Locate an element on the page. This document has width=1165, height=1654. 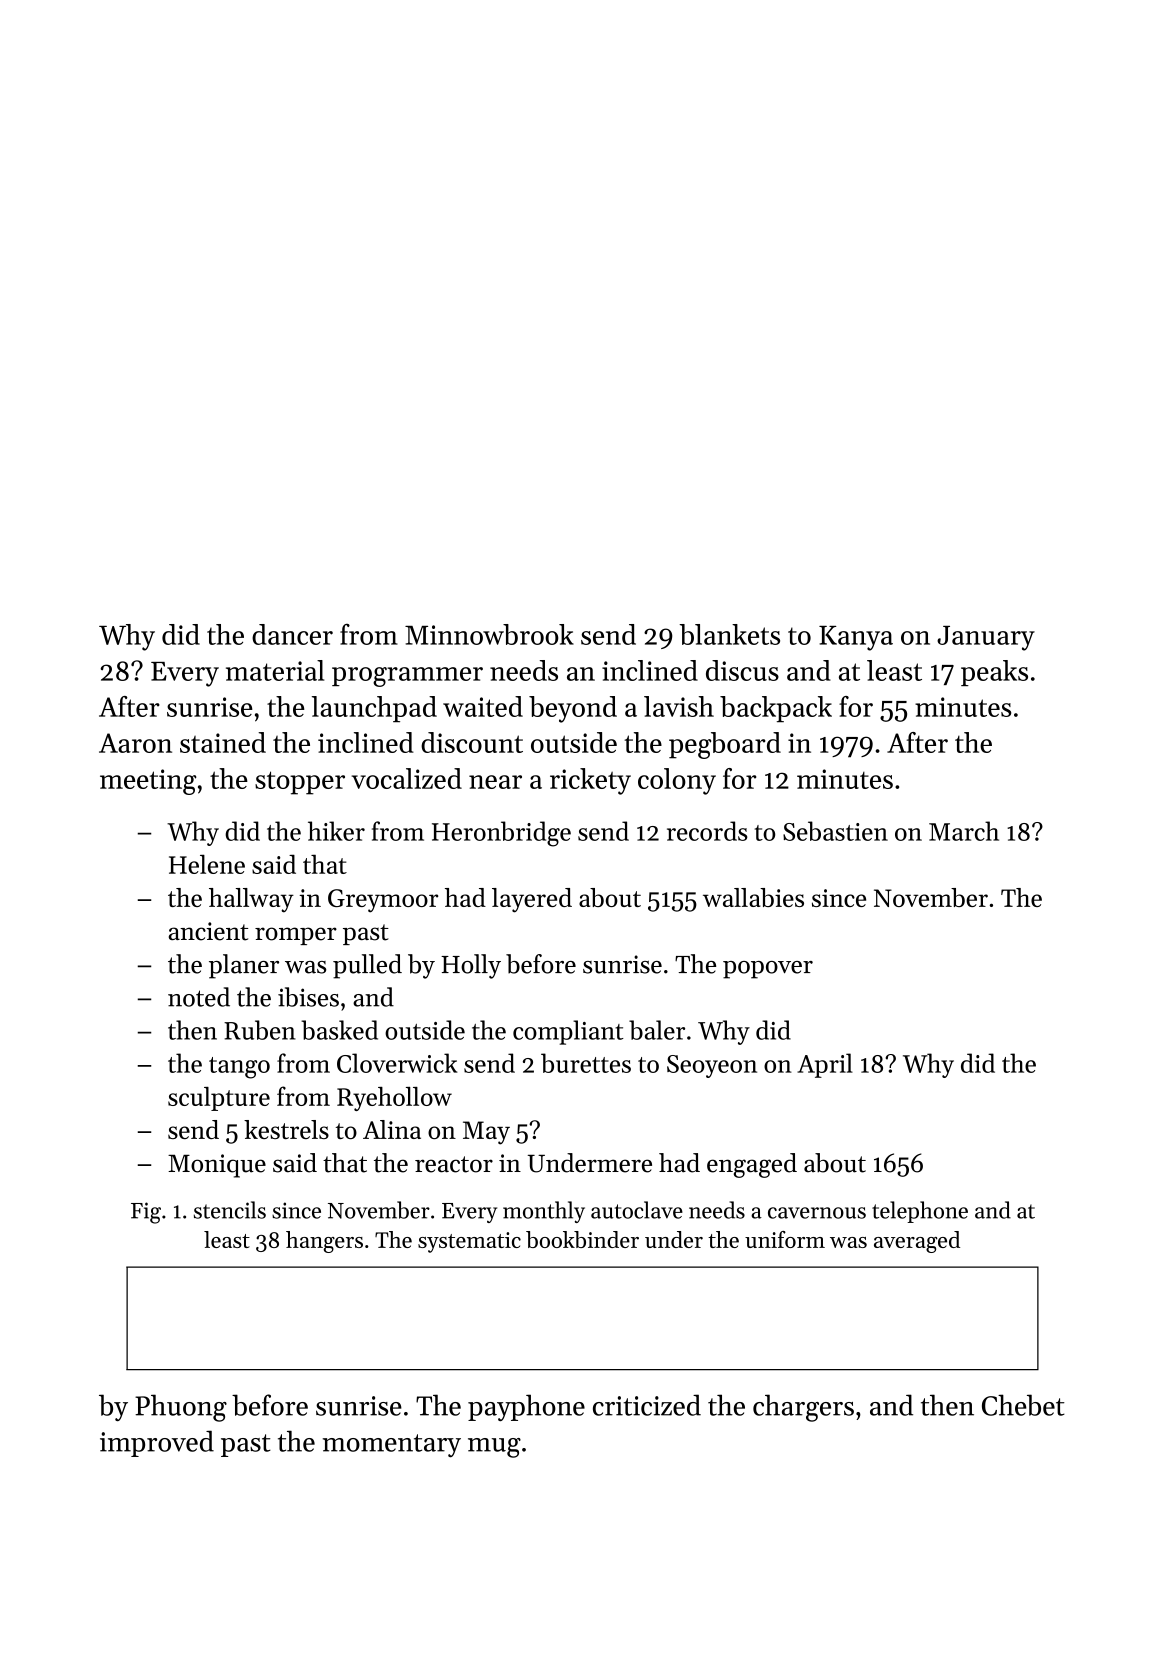
Chebet is located at coordinates (1023, 1405).
